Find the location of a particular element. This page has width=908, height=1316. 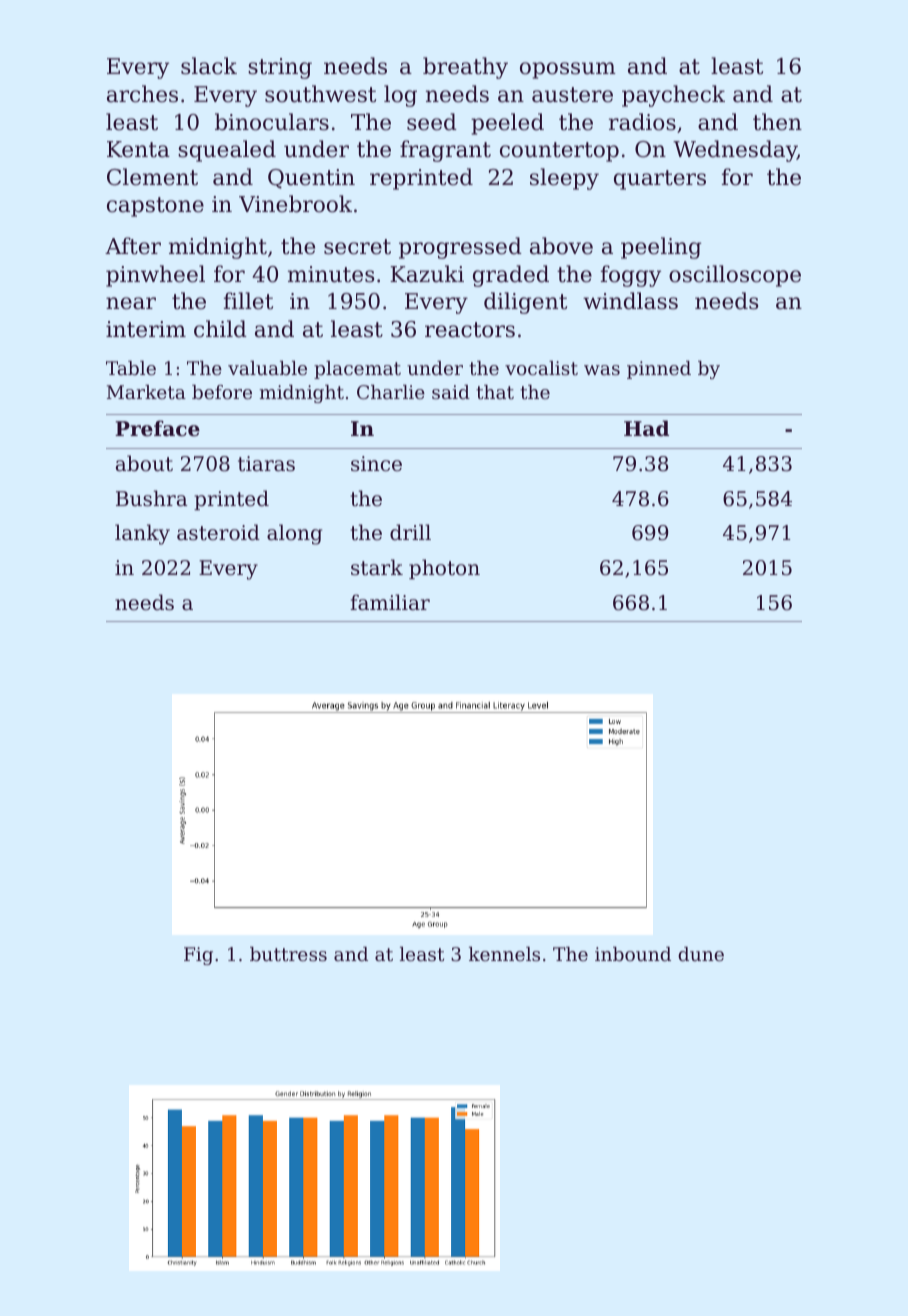

After is located at coordinates (133, 246).
